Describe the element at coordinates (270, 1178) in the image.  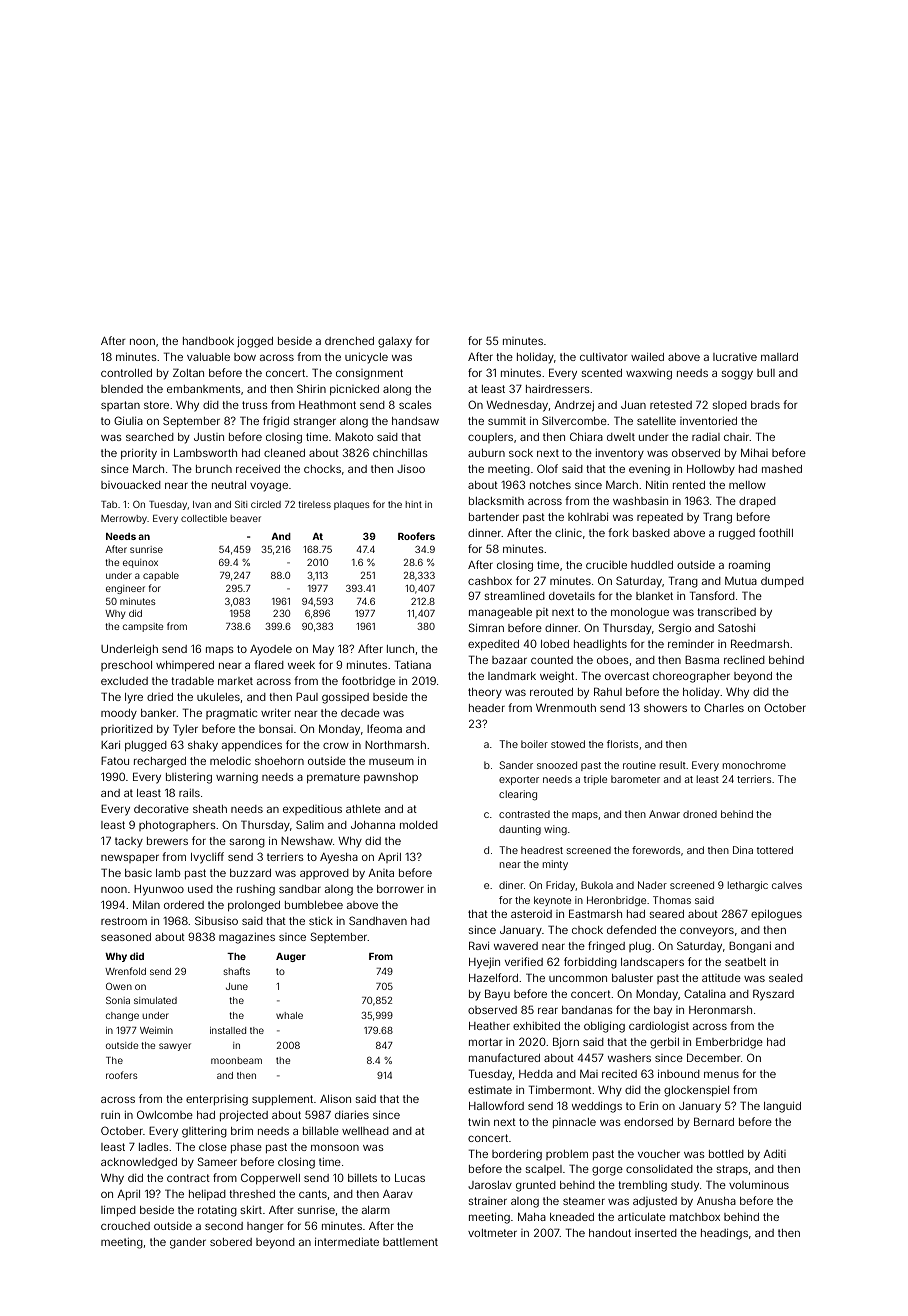
I see `Copperwell` at that location.
